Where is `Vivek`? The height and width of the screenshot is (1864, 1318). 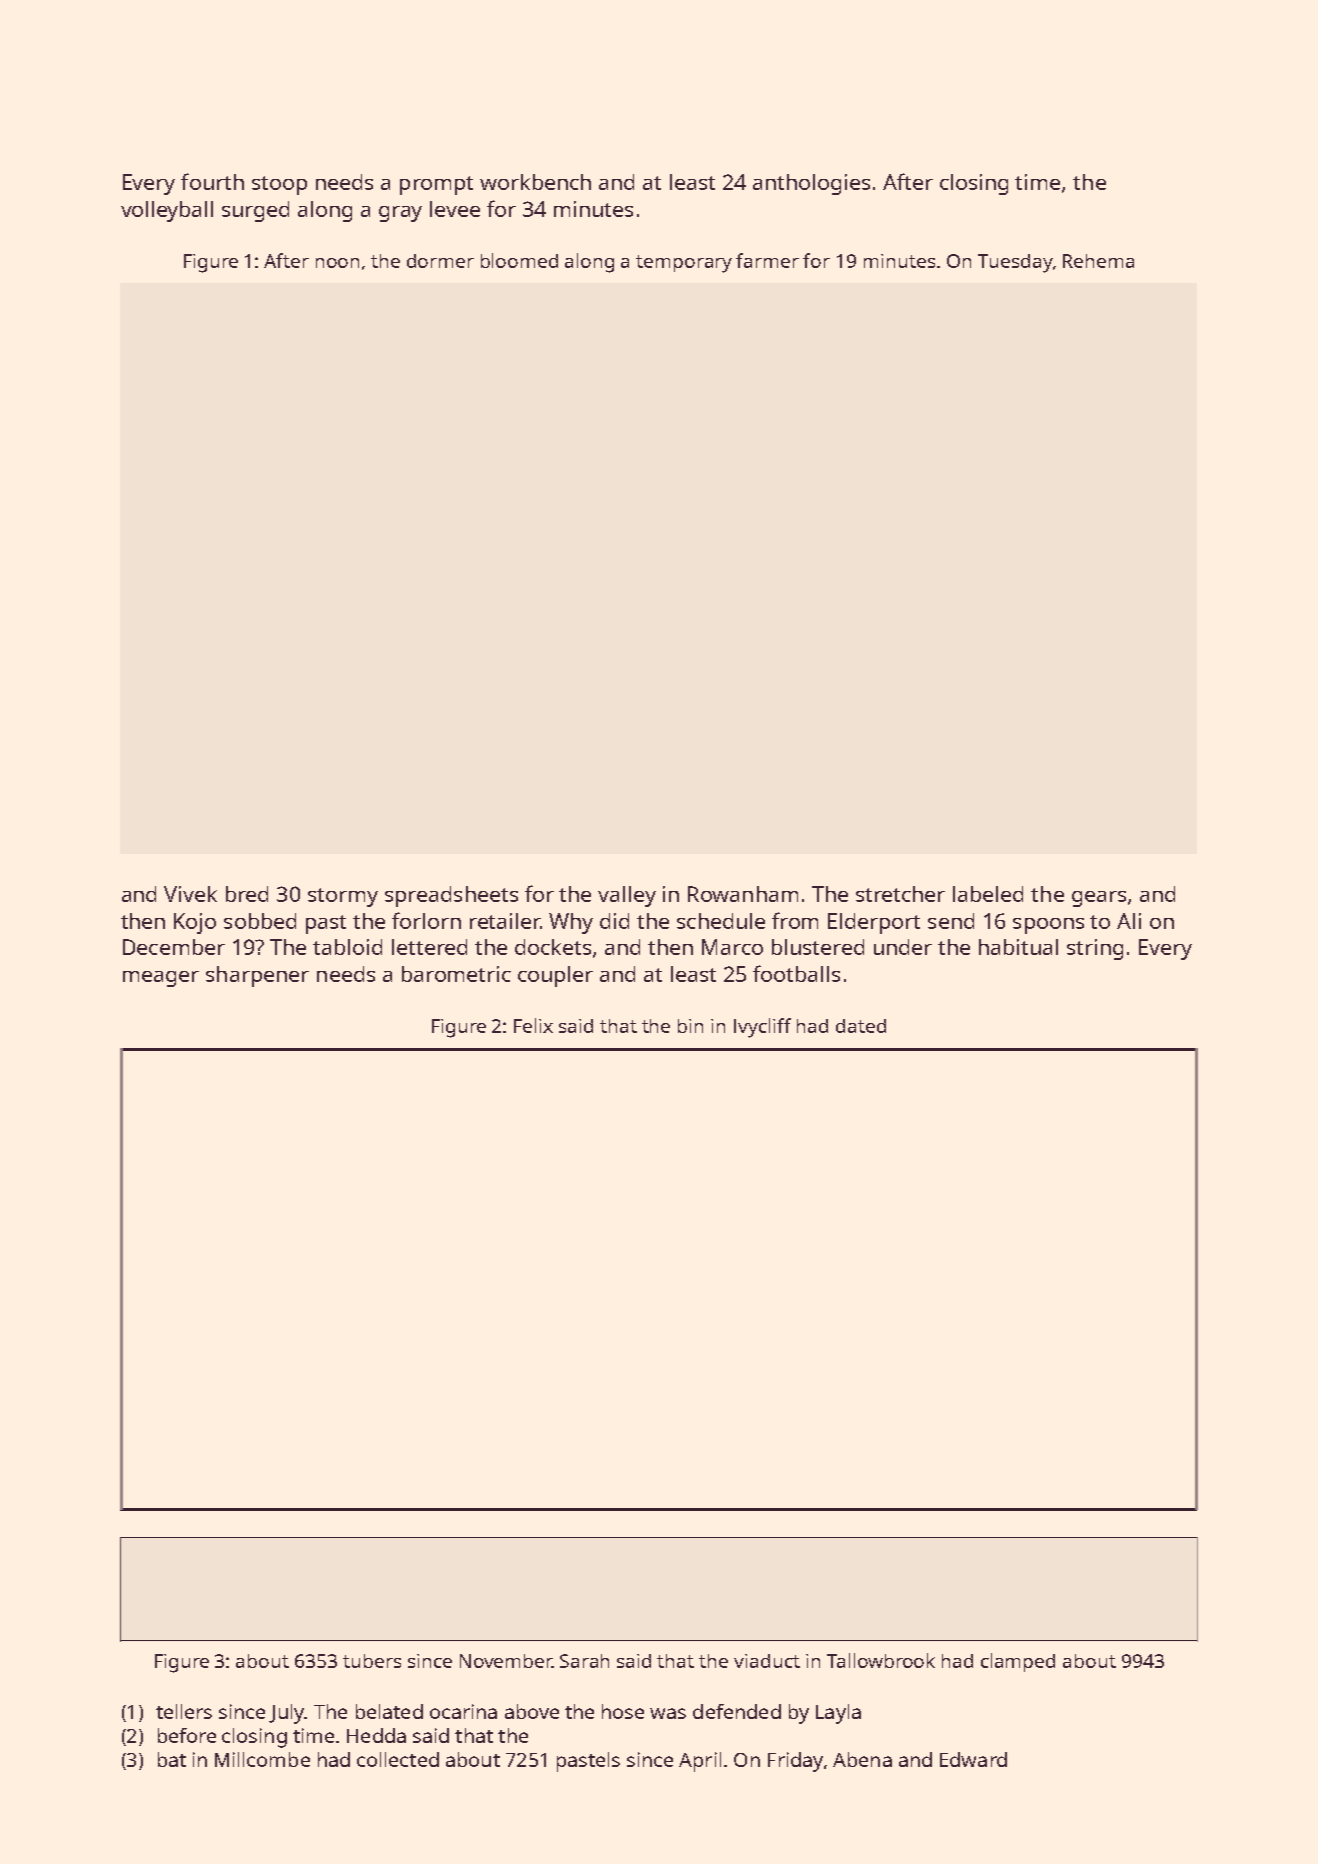
Vivek is located at coordinates (190, 894).
